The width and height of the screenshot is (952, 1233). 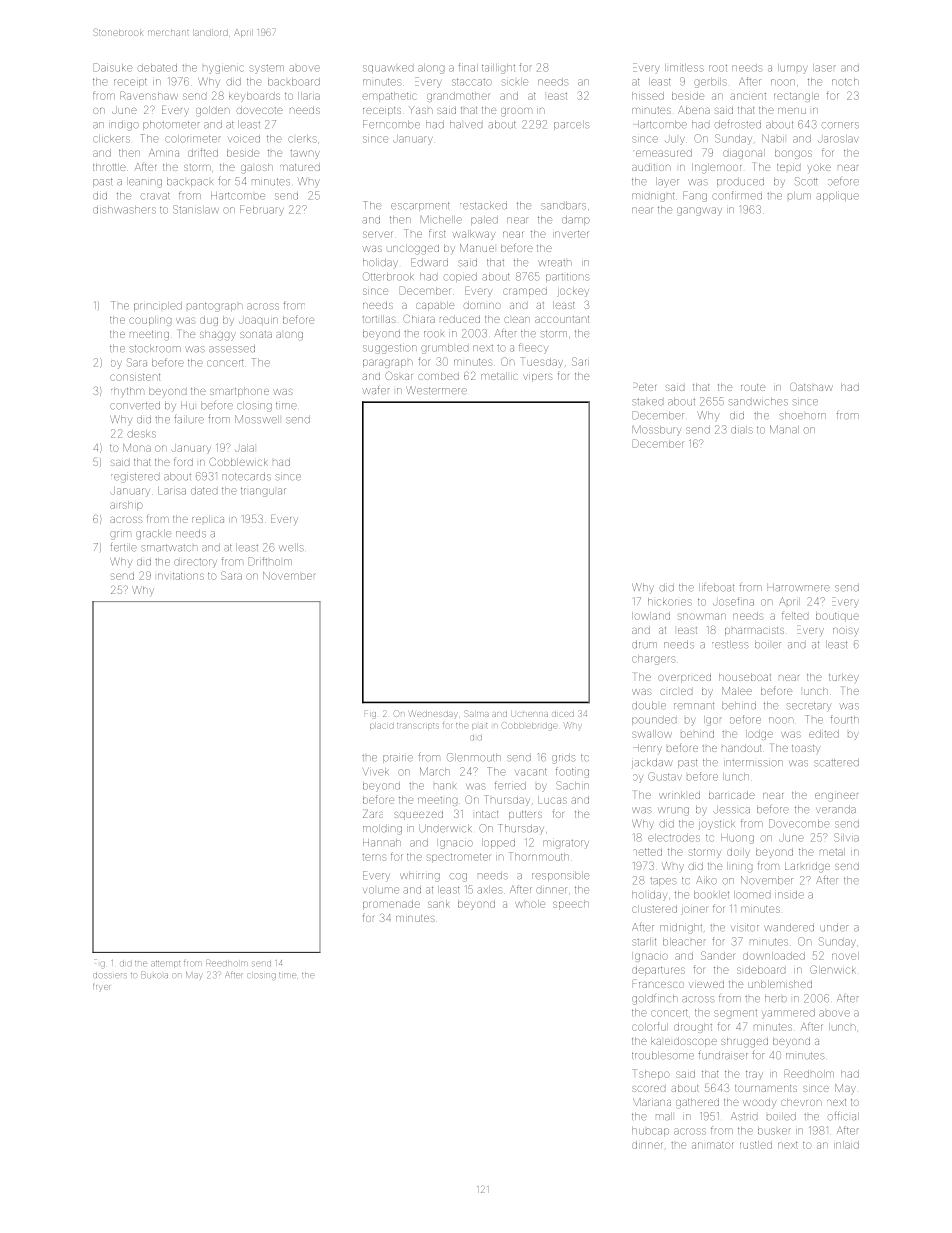 I want to click on Jalal, so click(x=244, y=448).
